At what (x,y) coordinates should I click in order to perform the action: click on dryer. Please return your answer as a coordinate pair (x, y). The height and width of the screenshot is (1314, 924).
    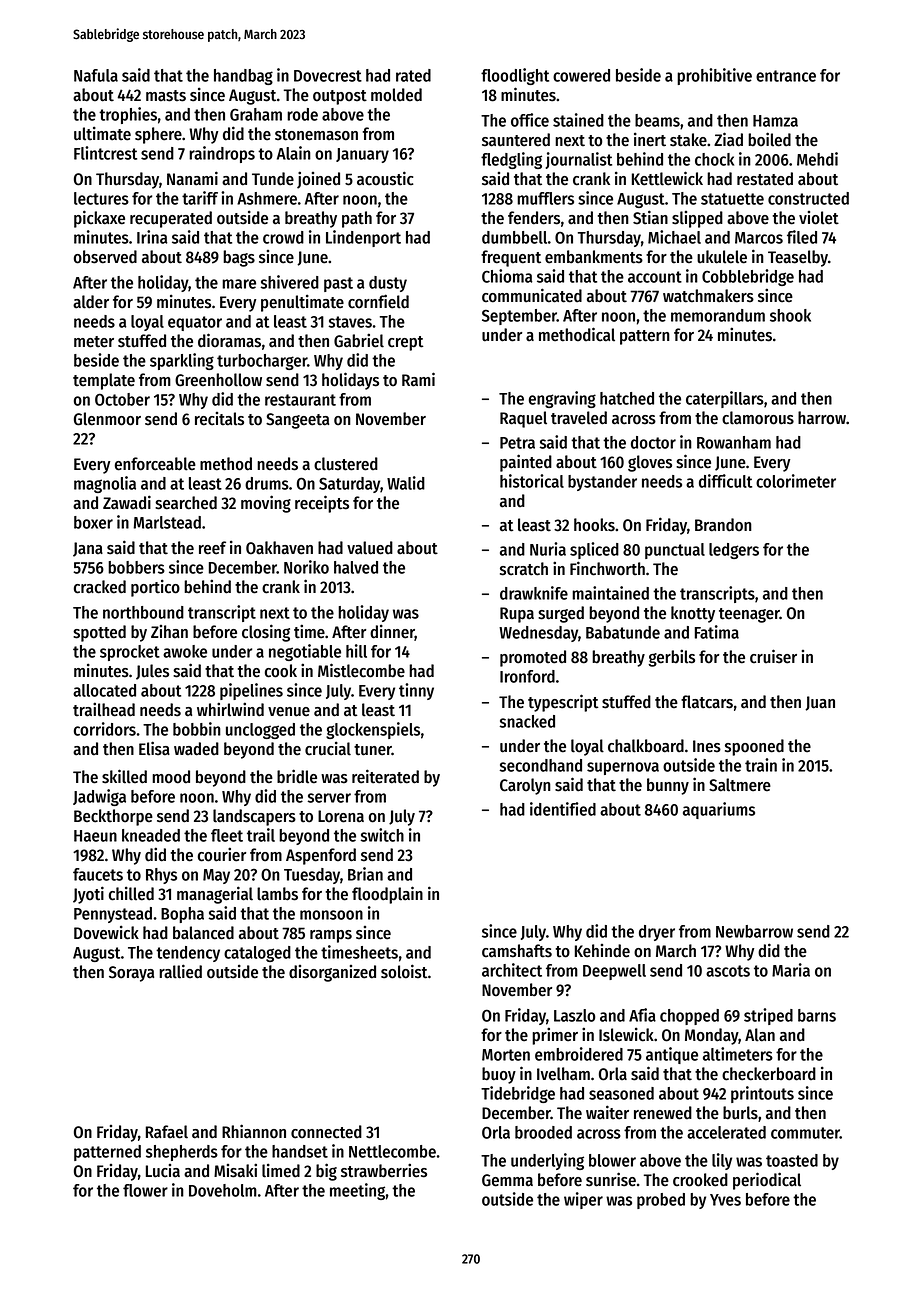
    Looking at the image, I should click on (657, 933).
